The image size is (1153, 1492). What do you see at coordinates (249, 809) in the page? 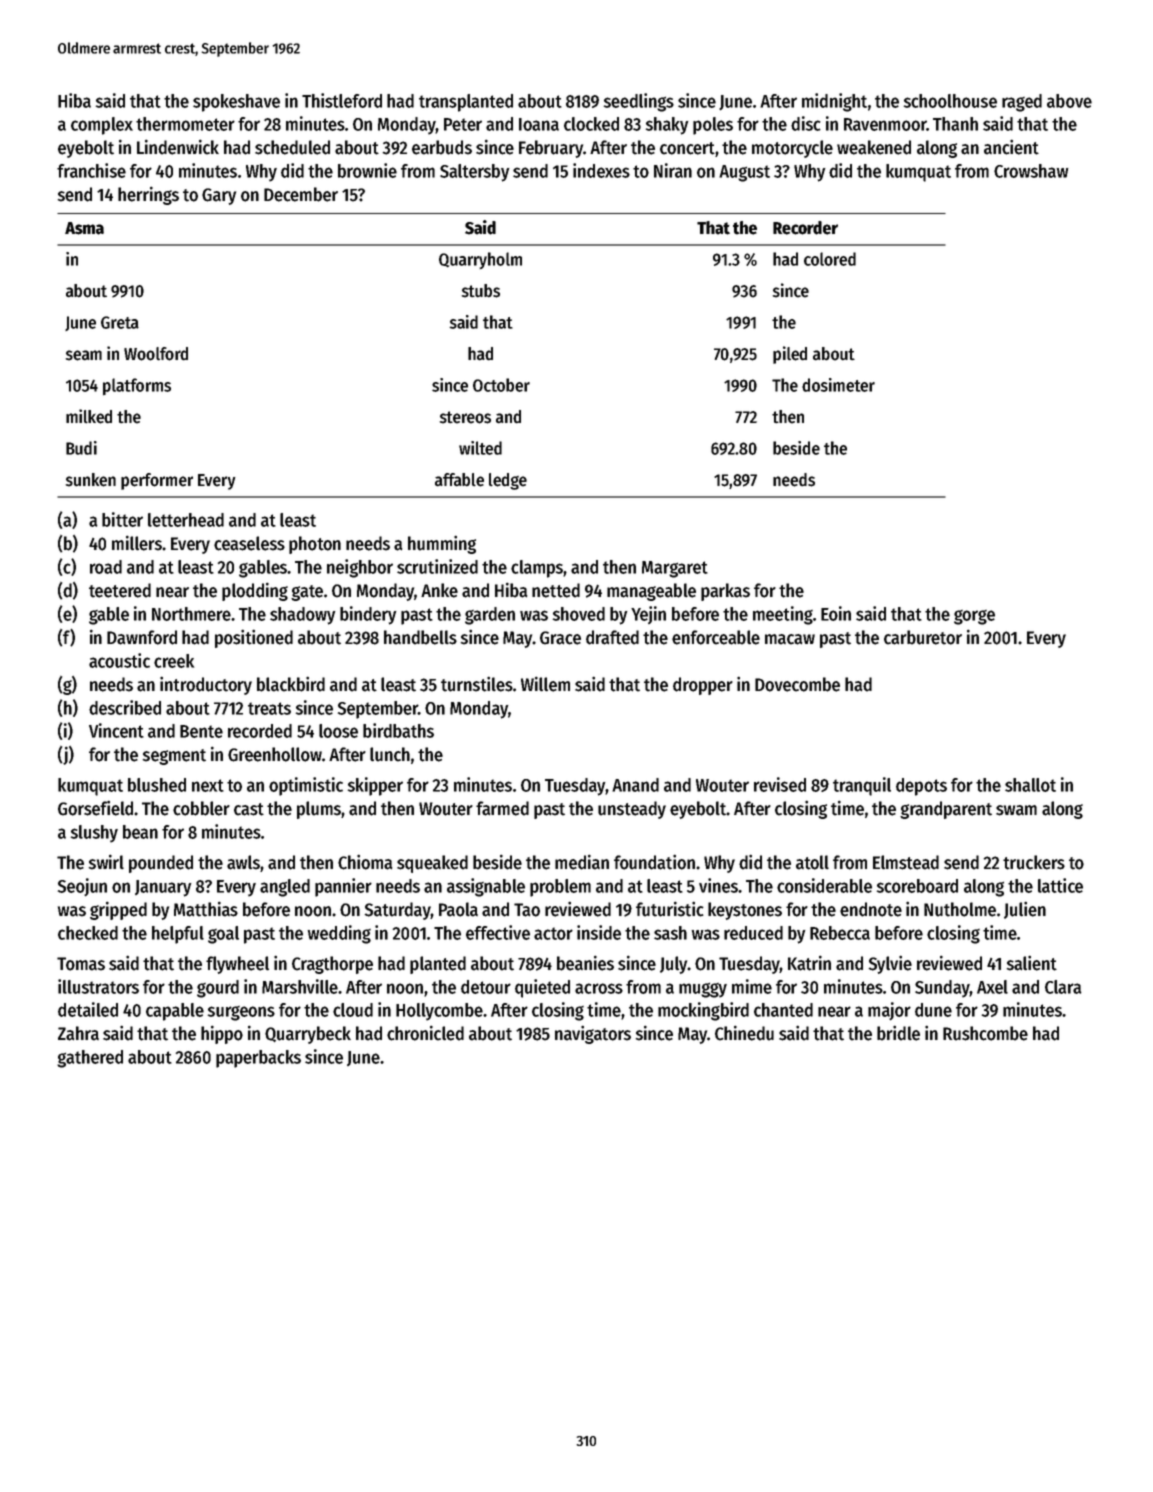
I see `cast` at bounding box center [249, 809].
